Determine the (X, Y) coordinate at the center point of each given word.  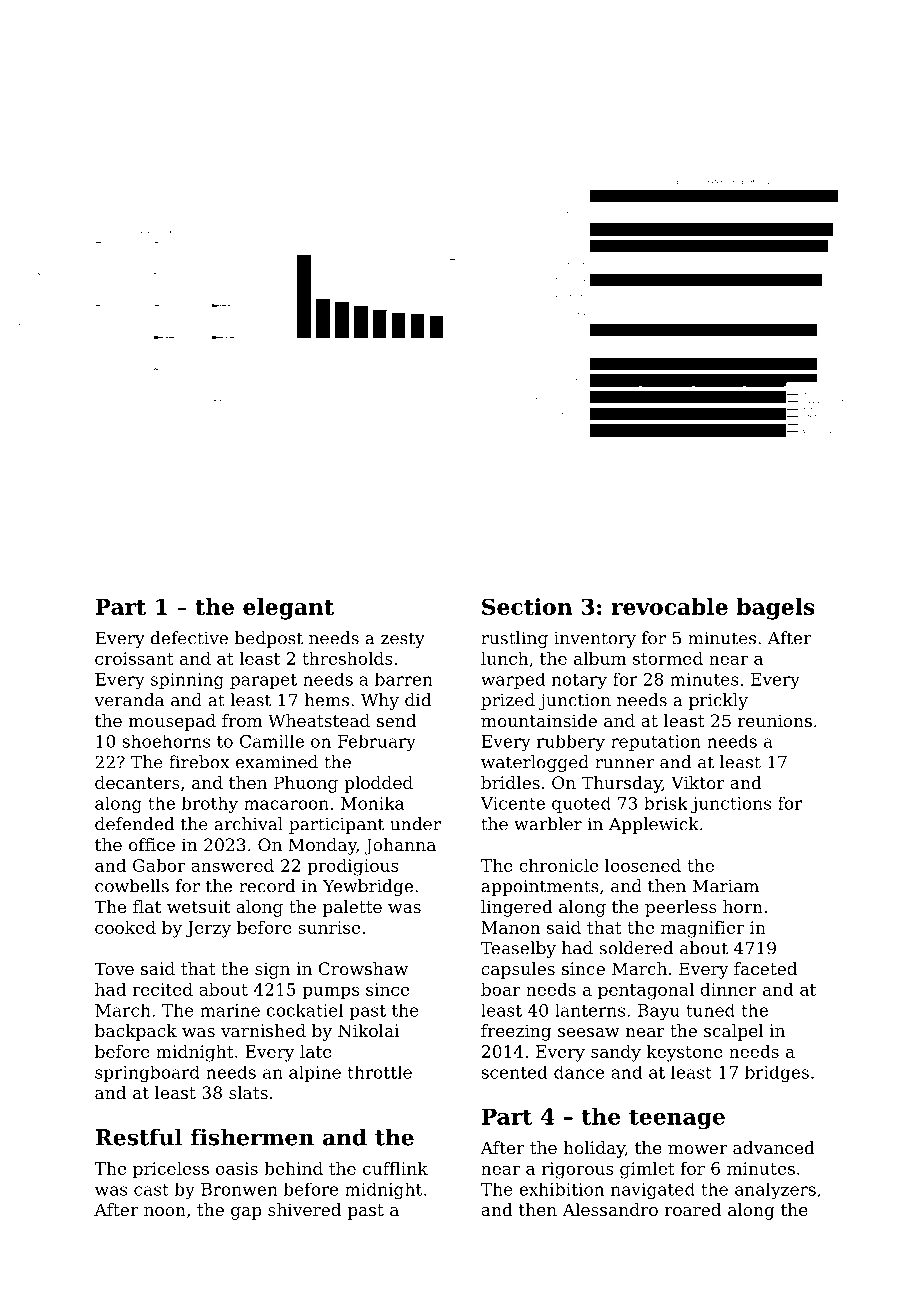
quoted (581, 805)
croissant (134, 658)
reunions (775, 720)
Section (527, 606)
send (396, 720)
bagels (776, 609)
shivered (304, 1209)
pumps (331, 993)
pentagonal (646, 991)
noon (165, 1211)
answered (232, 865)
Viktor (698, 782)
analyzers (775, 1190)
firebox (199, 762)
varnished (263, 1030)
